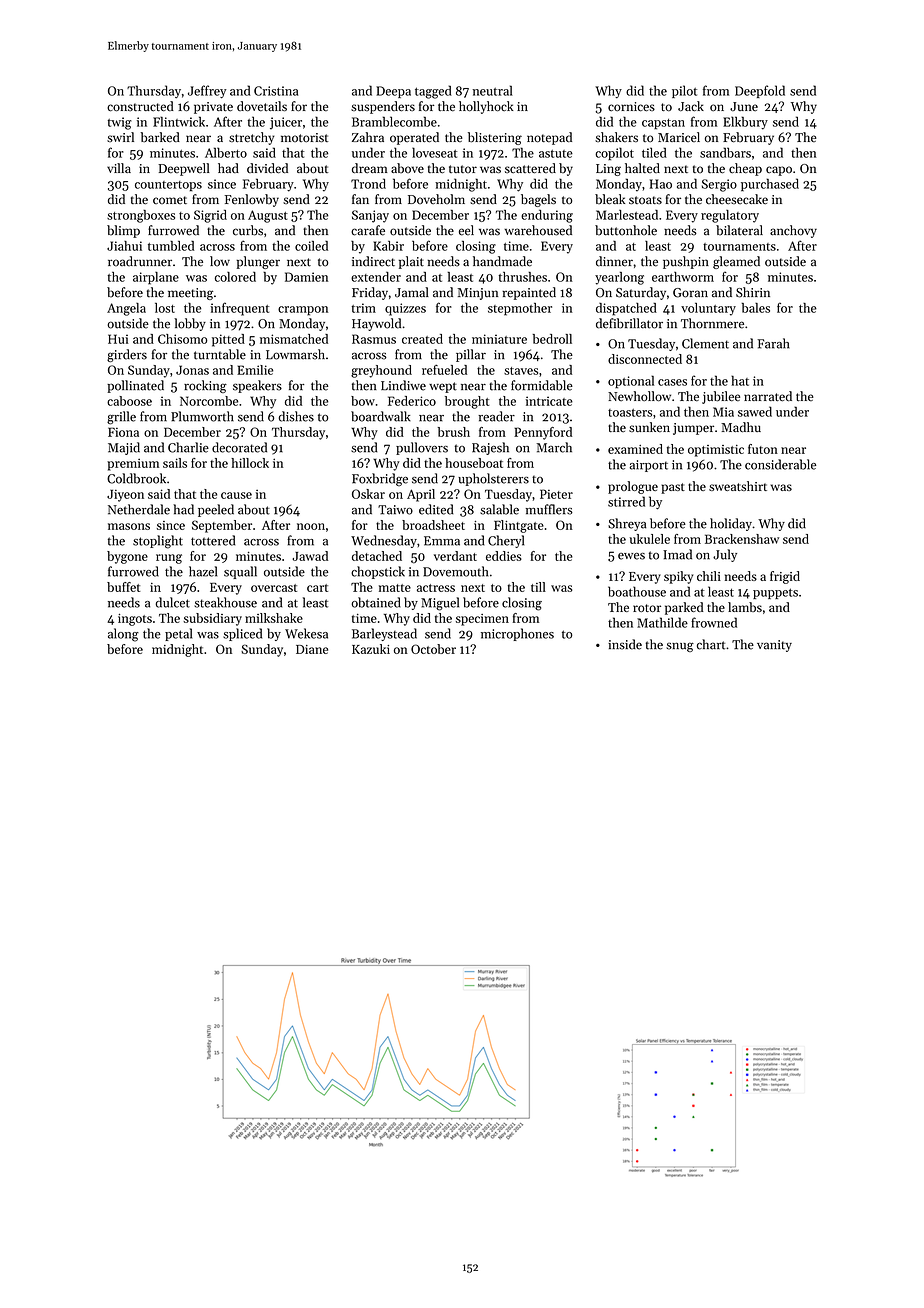 This image has width=924, height=1308. What do you see at coordinates (719, 185) in the image?
I see `Sergio` at bounding box center [719, 185].
